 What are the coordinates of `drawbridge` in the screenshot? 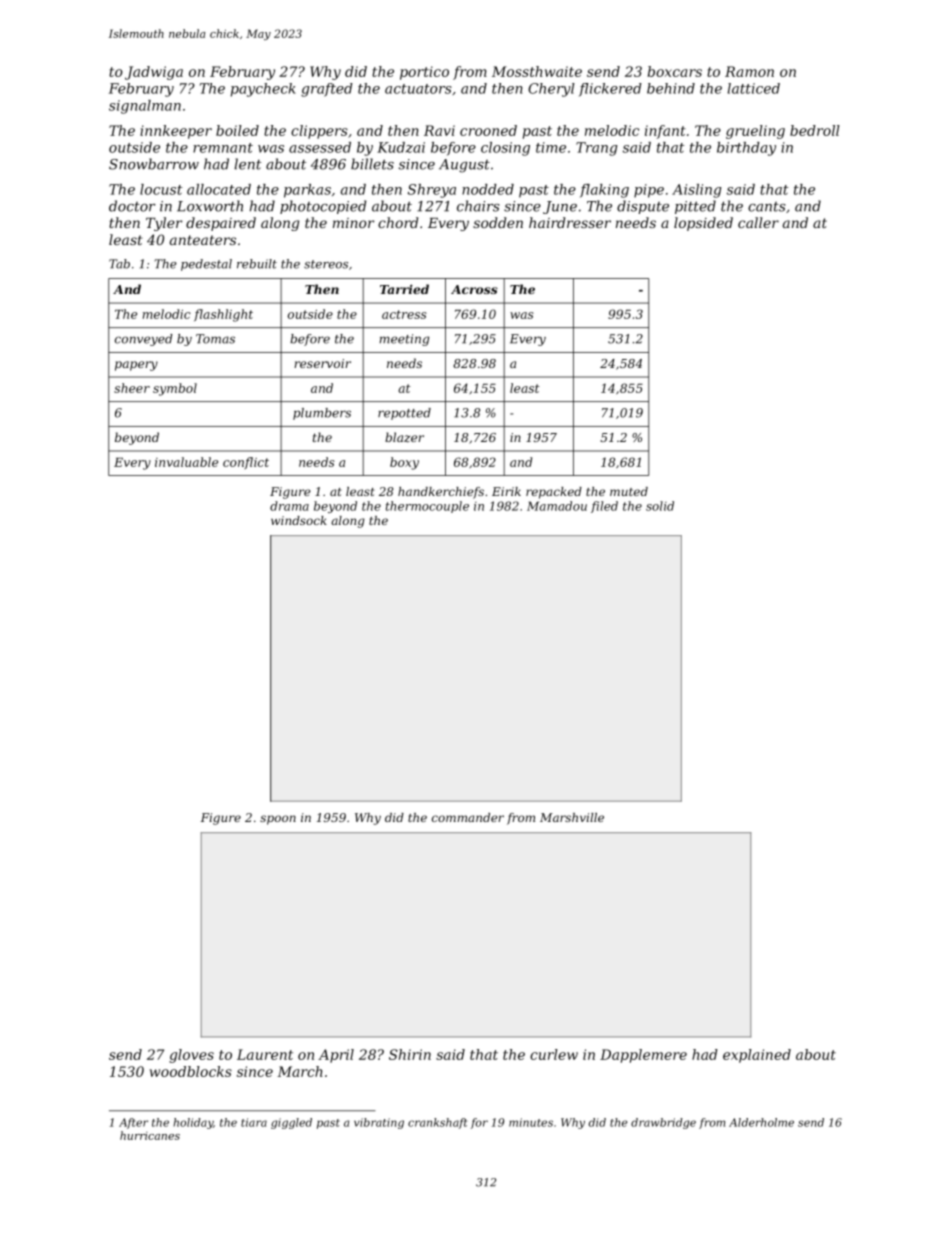 It's located at (663, 1123).
